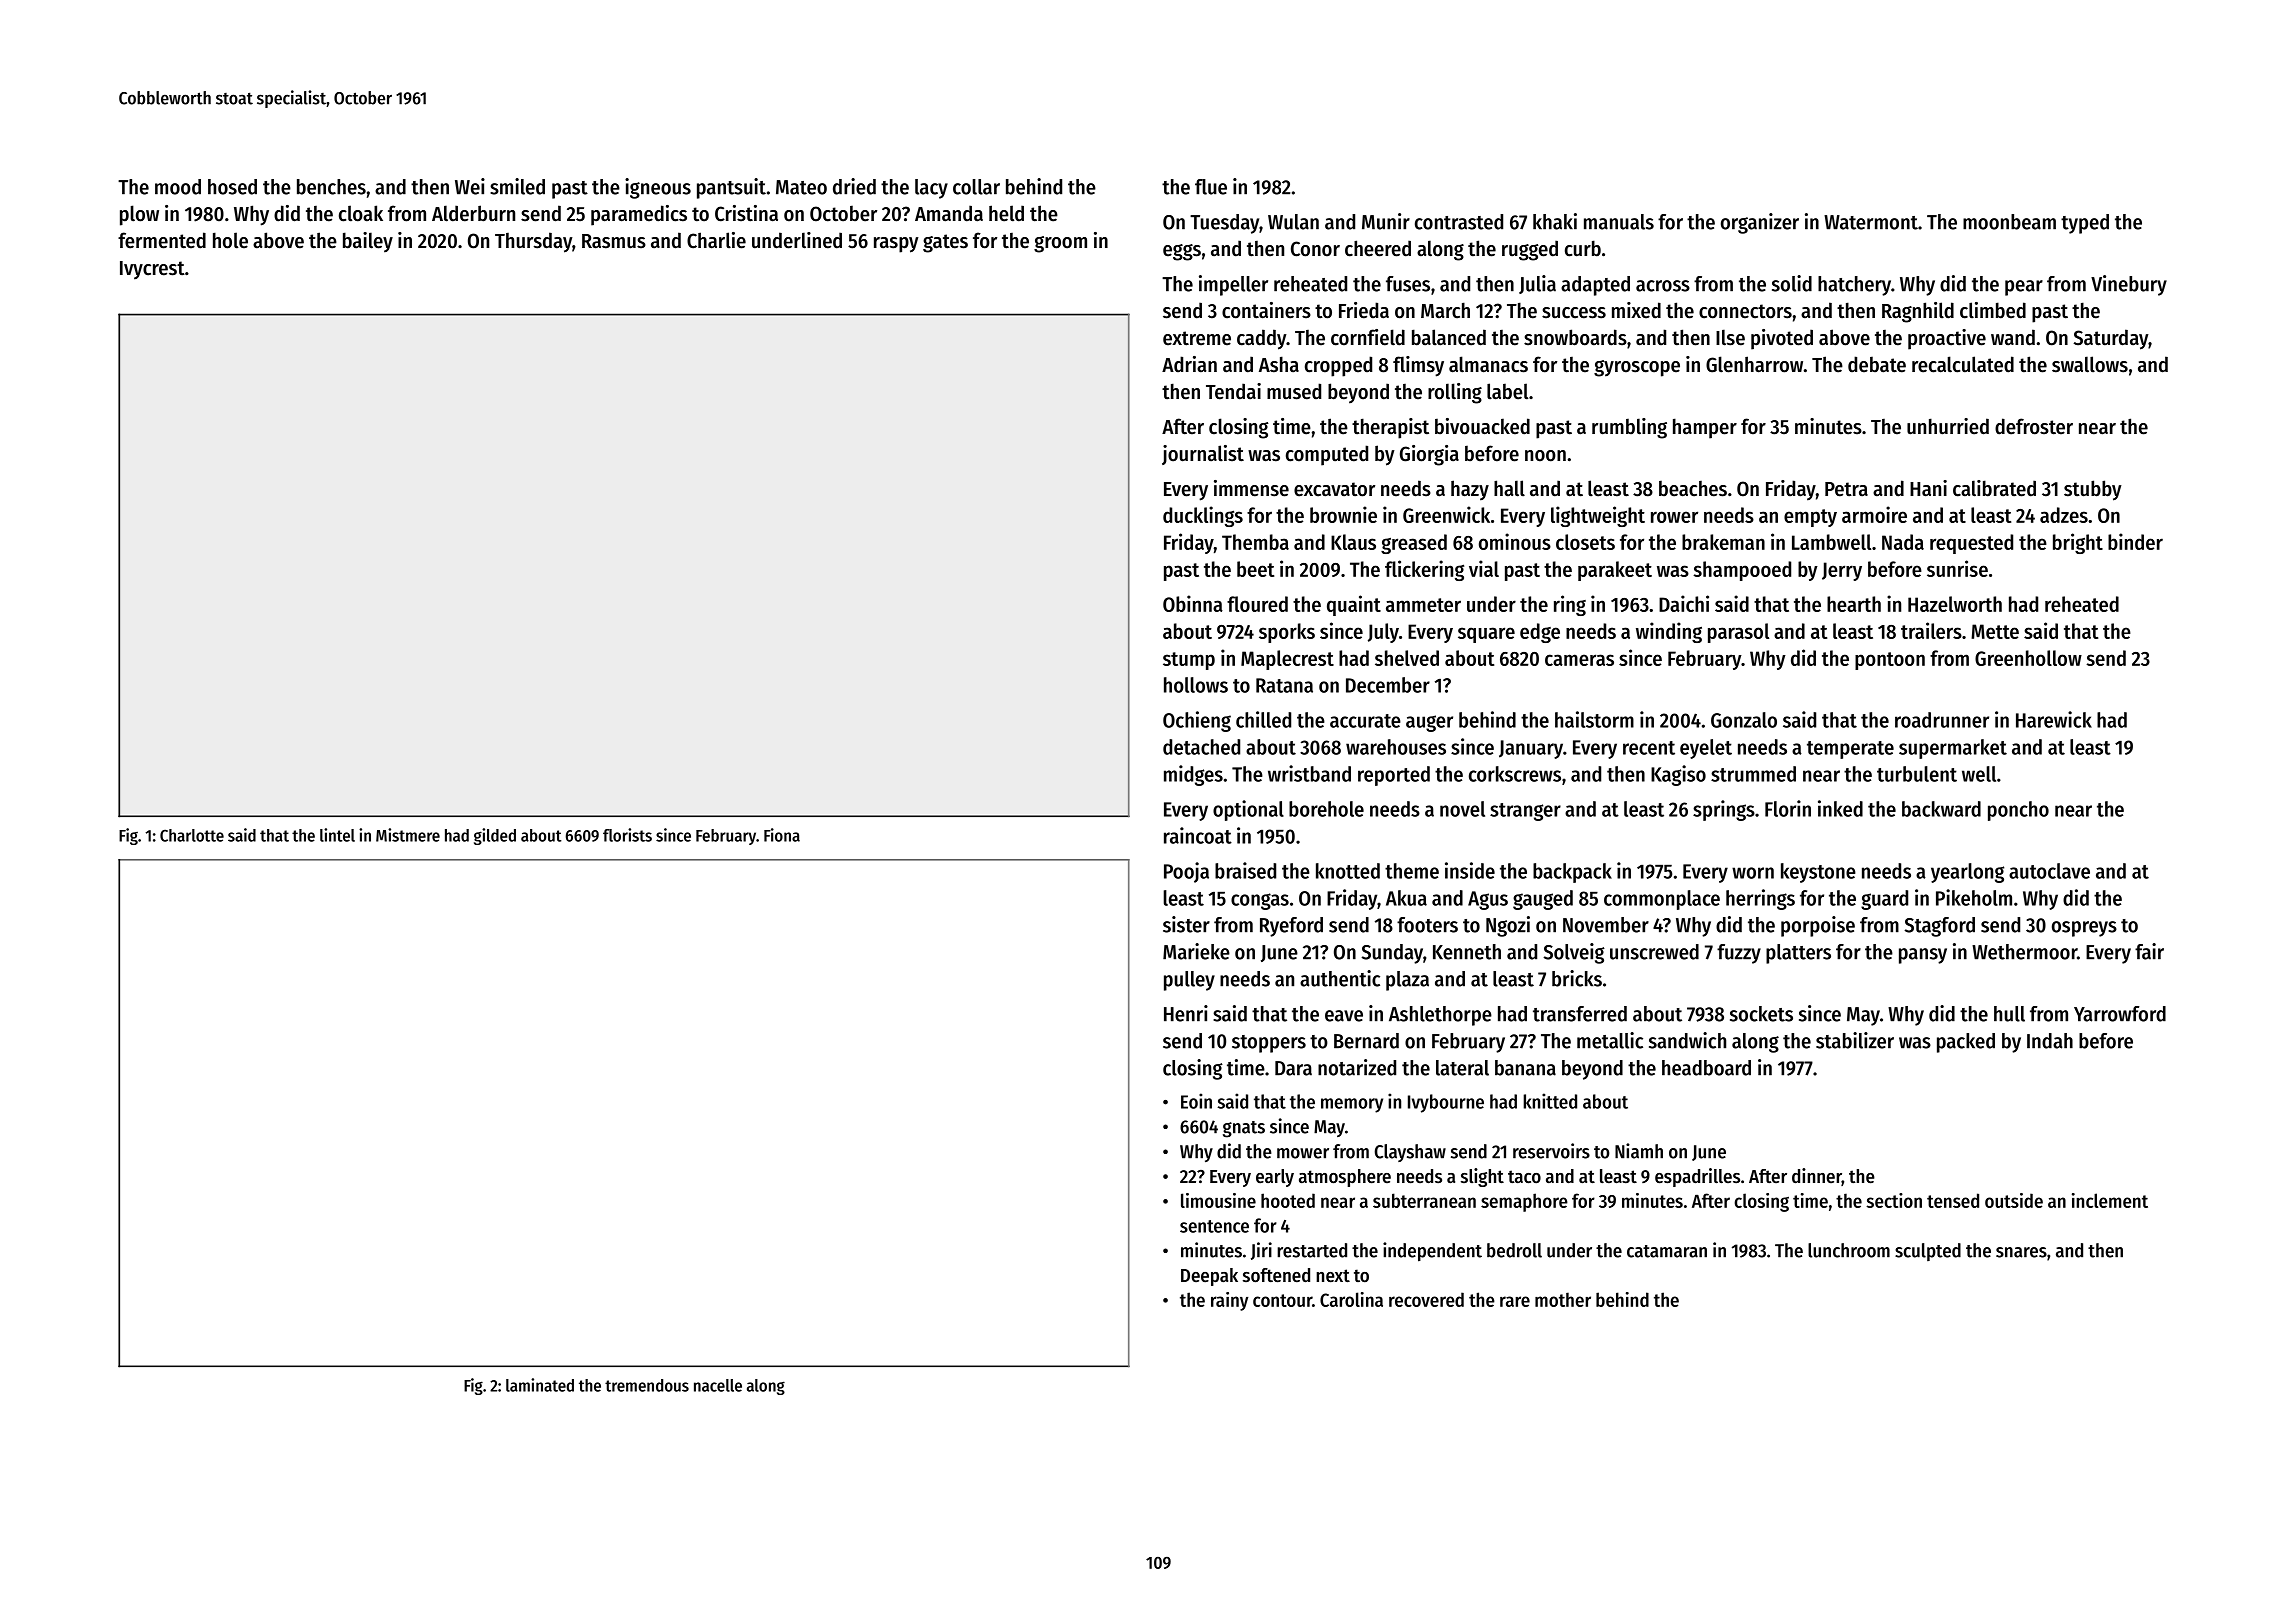 The image size is (2292, 1620). Describe the element at coordinates (361, 213) in the screenshot. I see `cloak` at that location.
